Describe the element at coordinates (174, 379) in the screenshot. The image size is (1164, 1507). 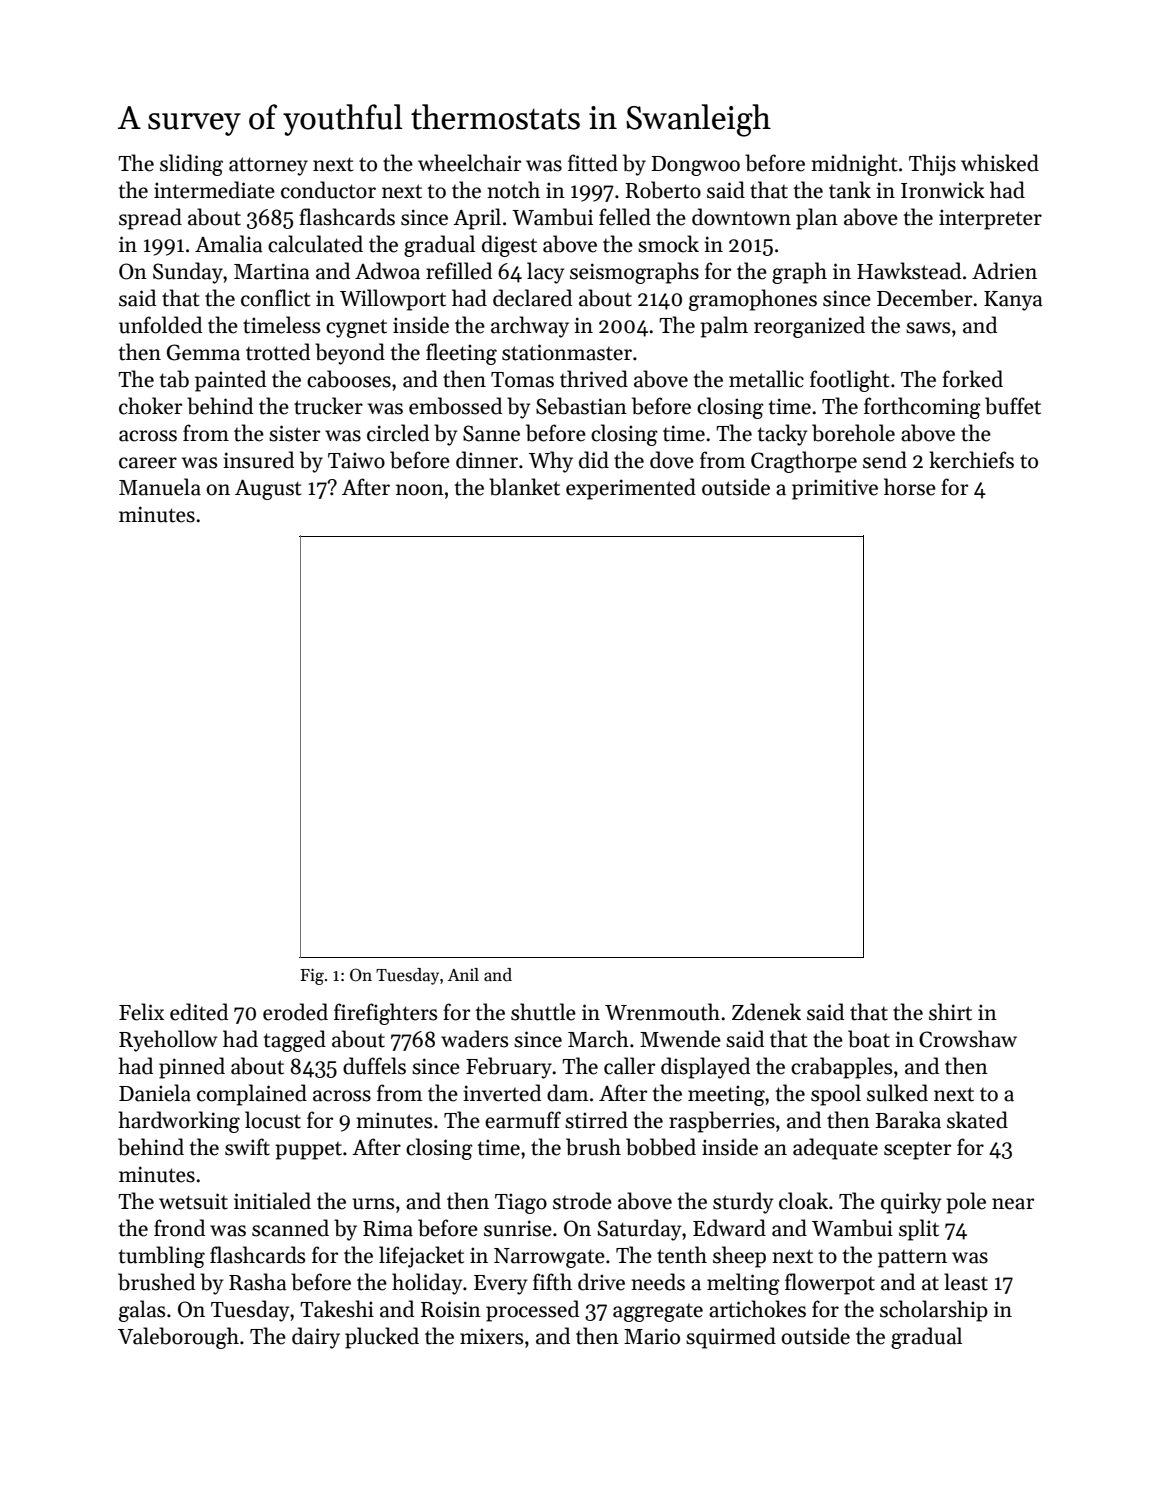
I see `tab` at that location.
